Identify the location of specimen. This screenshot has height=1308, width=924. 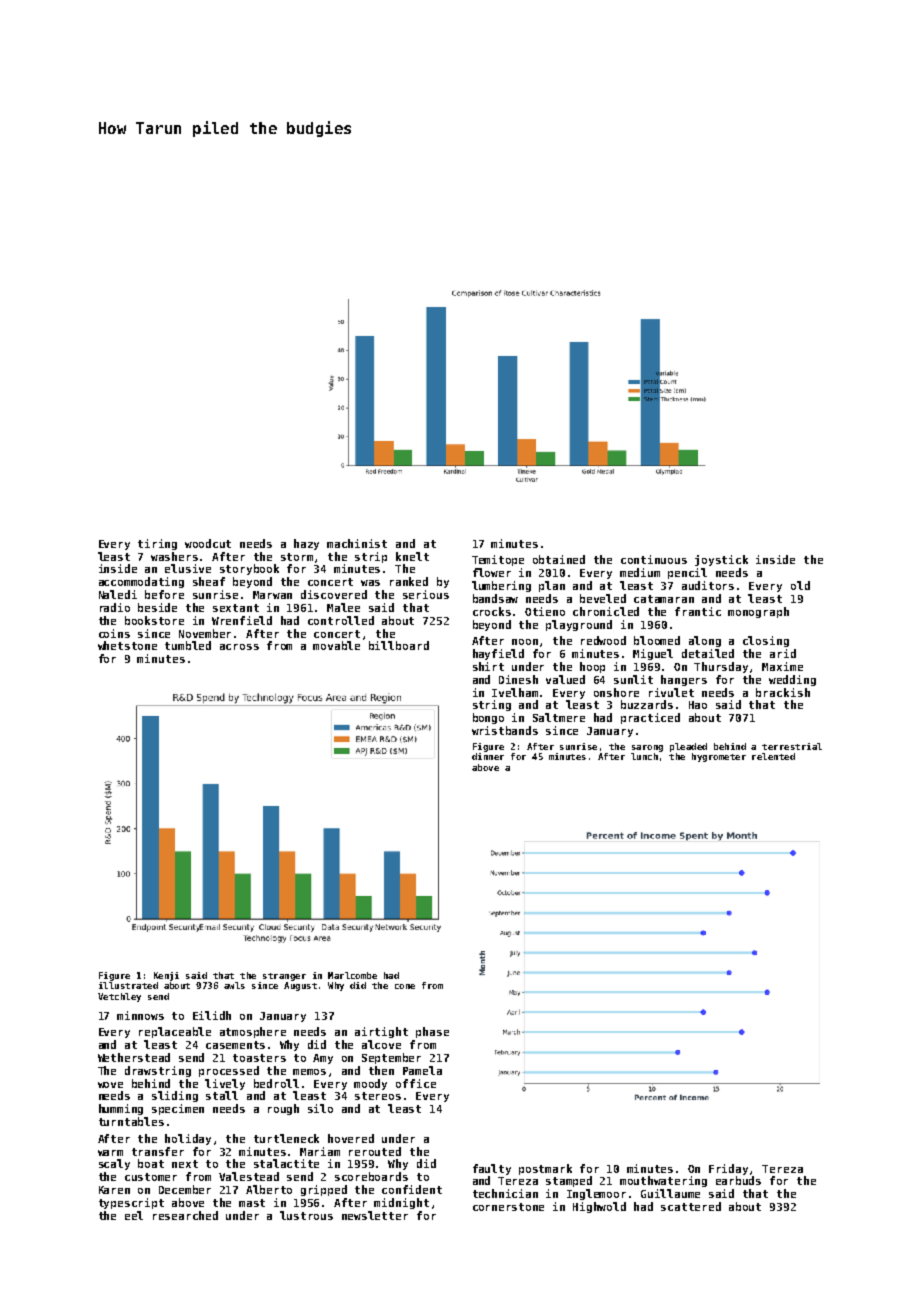
(178, 1109).
